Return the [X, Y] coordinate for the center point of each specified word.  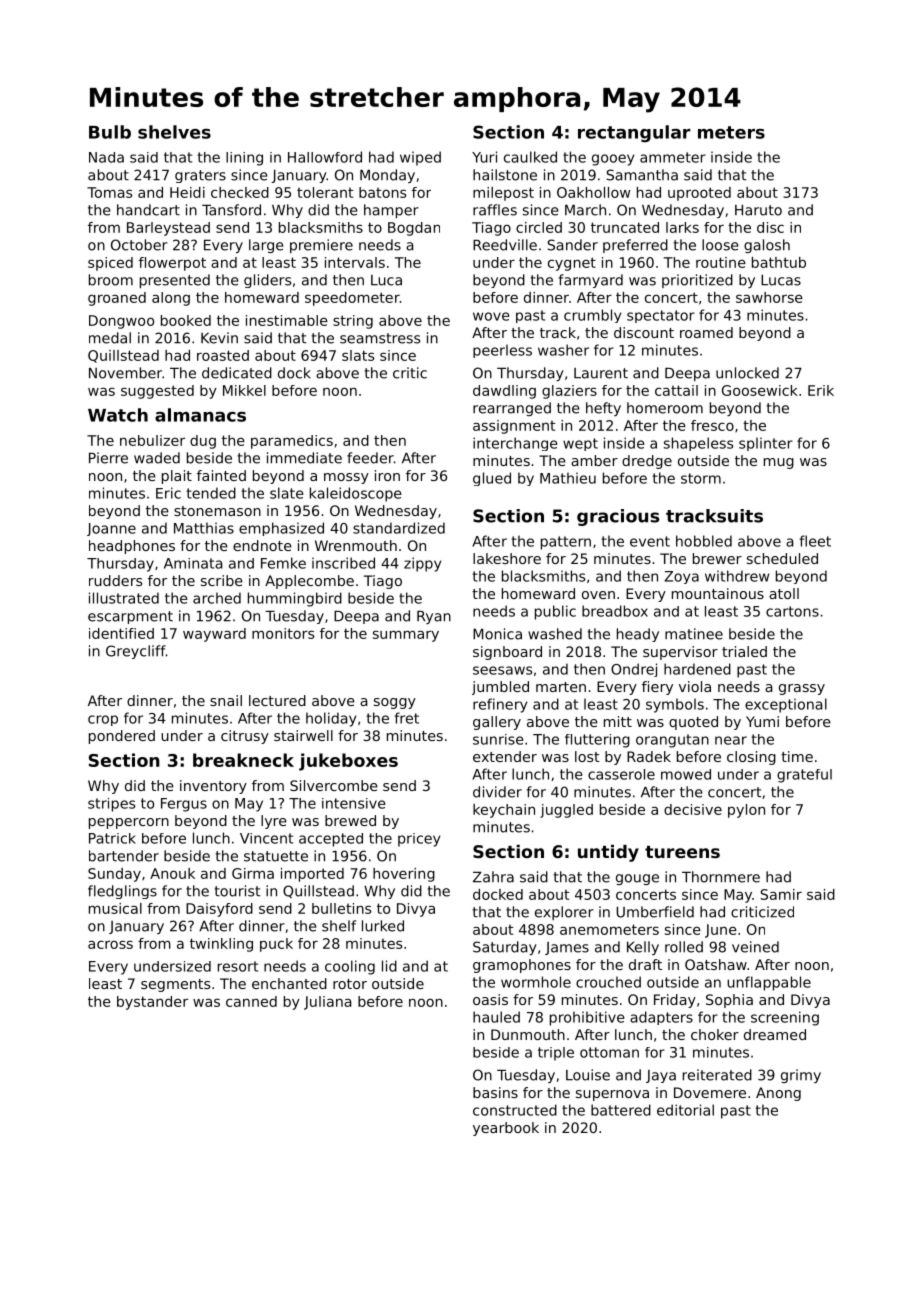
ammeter [673, 157]
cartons [792, 611]
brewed [350, 820]
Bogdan [414, 229]
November [125, 373]
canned [251, 1001]
